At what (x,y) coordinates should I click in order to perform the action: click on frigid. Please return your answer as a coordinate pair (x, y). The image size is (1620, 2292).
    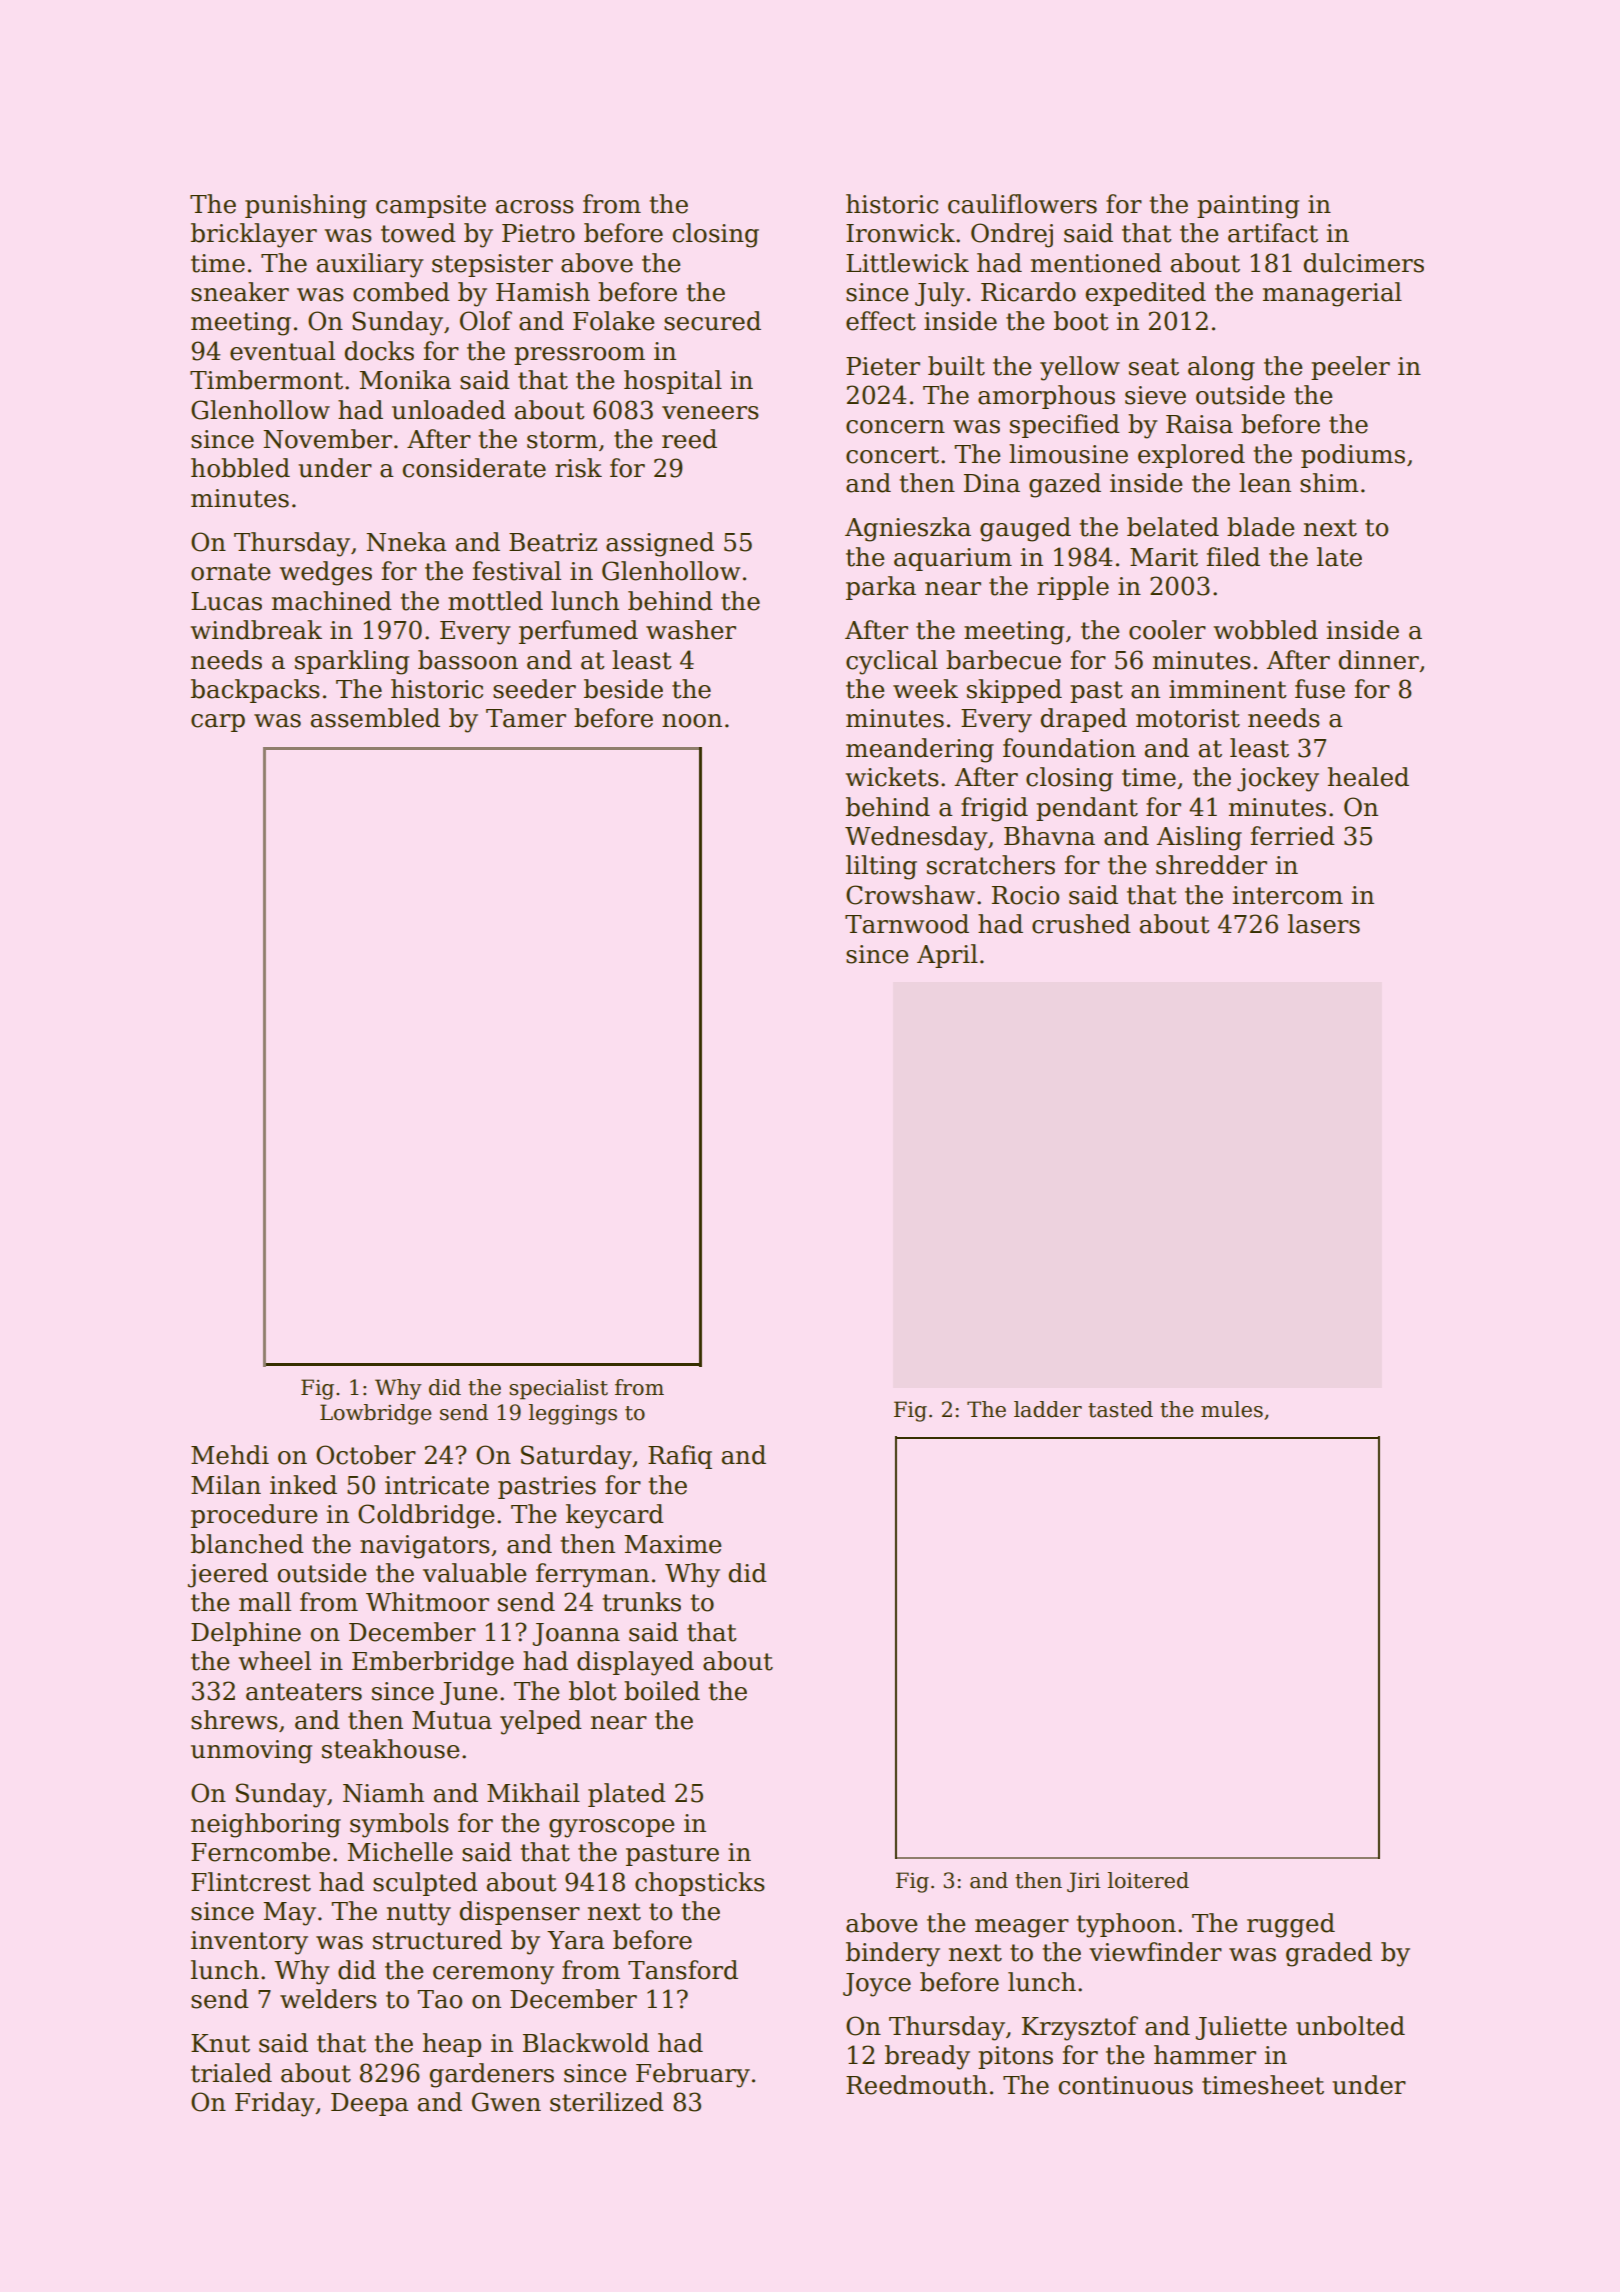
    Looking at the image, I should click on (994, 809).
